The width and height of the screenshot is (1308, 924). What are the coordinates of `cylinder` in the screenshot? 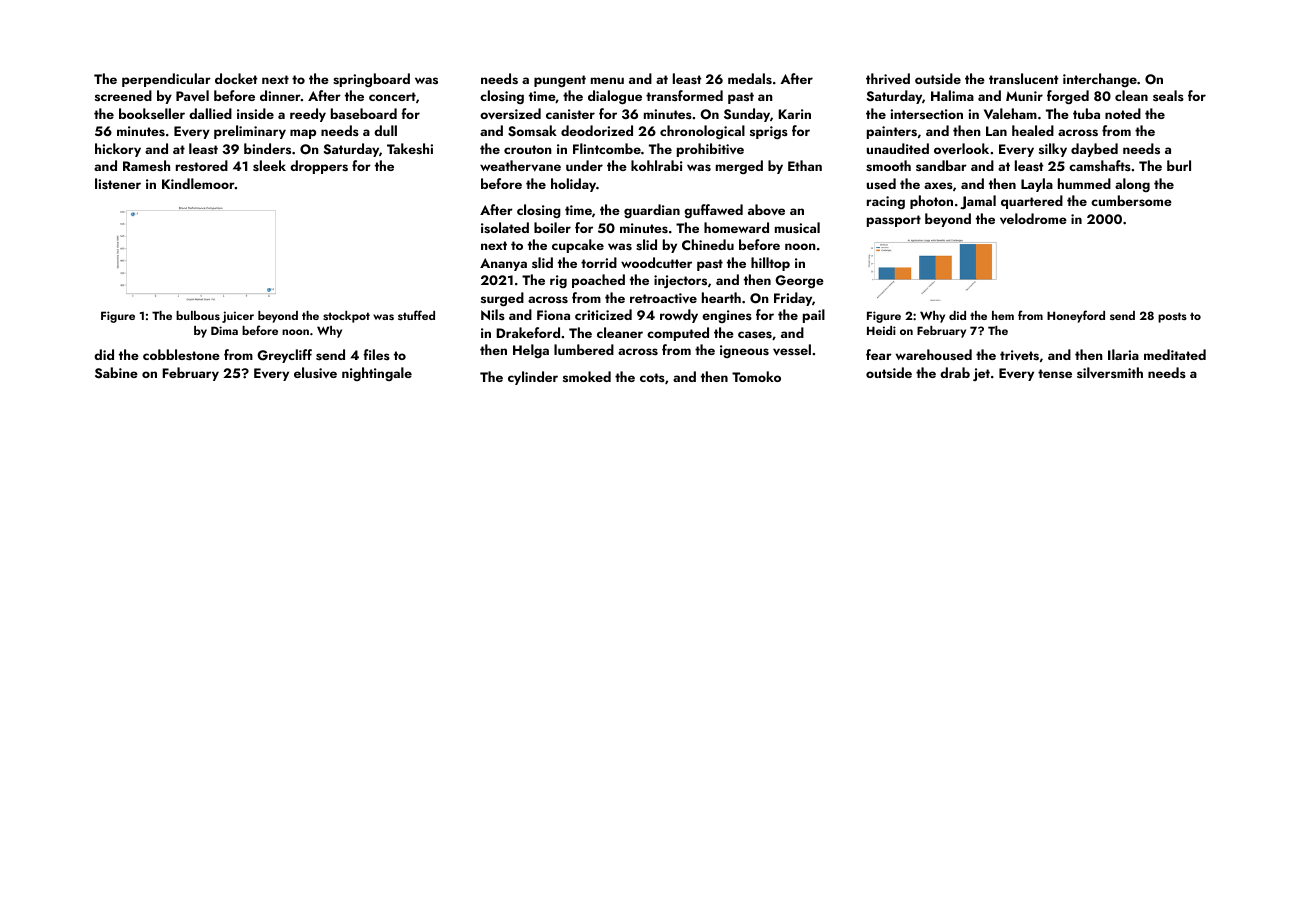 It's located at (533, 378).
